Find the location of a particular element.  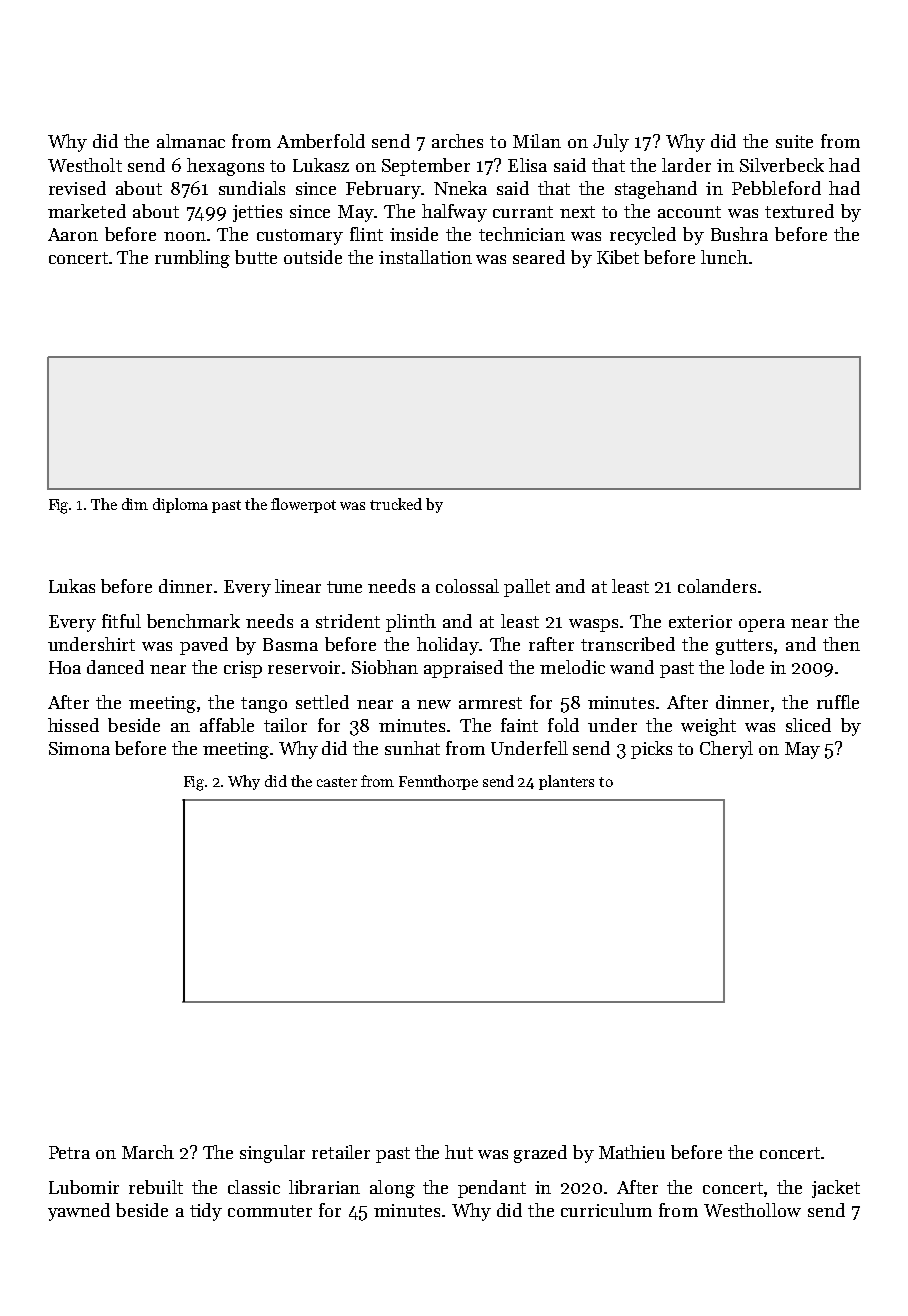

Cheryl is located at coordinates (726, 750).
